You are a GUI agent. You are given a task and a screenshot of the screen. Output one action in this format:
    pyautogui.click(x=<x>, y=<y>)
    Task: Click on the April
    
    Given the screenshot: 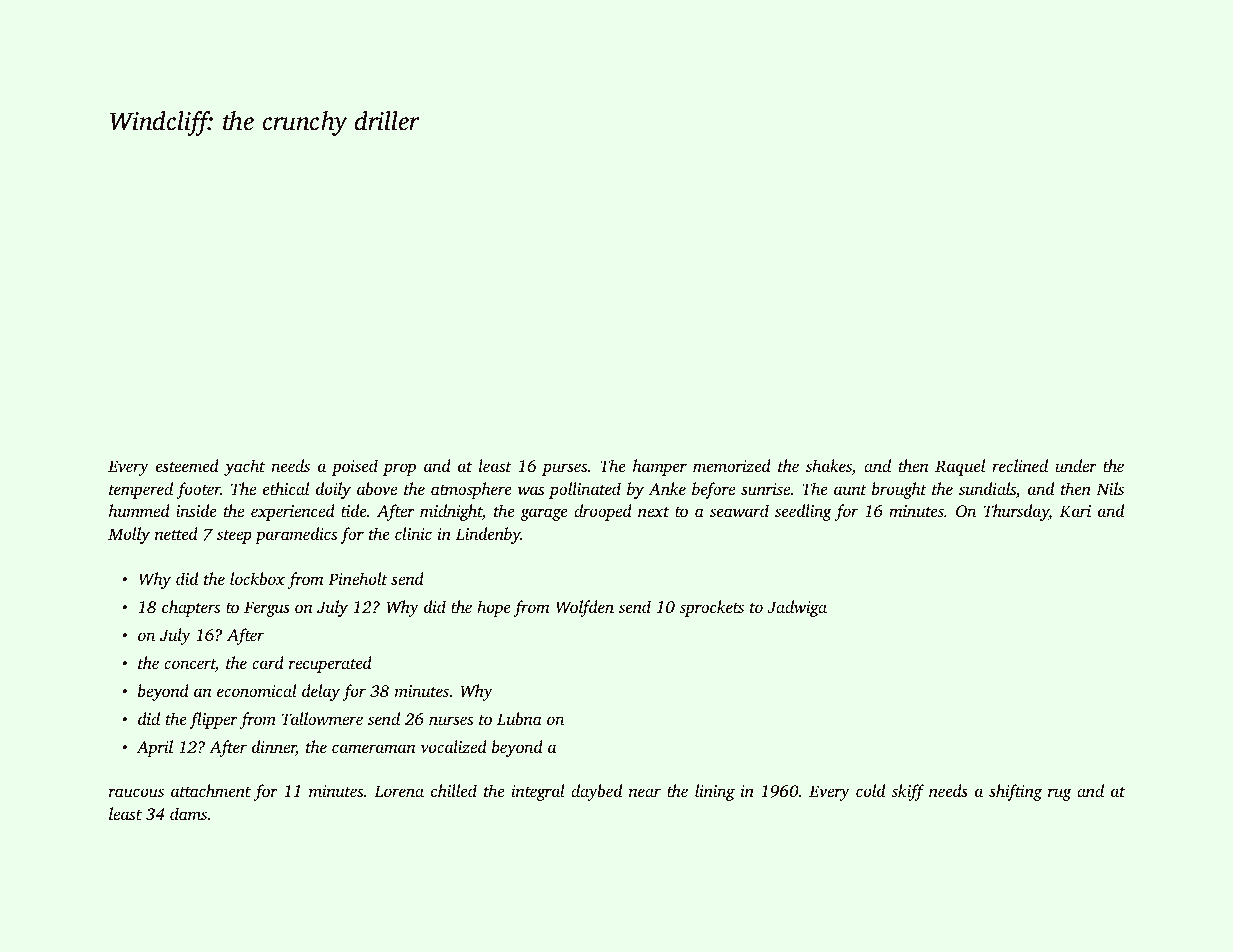 What is the action you would take?
    pyautogui.click(x=154, y=748)
